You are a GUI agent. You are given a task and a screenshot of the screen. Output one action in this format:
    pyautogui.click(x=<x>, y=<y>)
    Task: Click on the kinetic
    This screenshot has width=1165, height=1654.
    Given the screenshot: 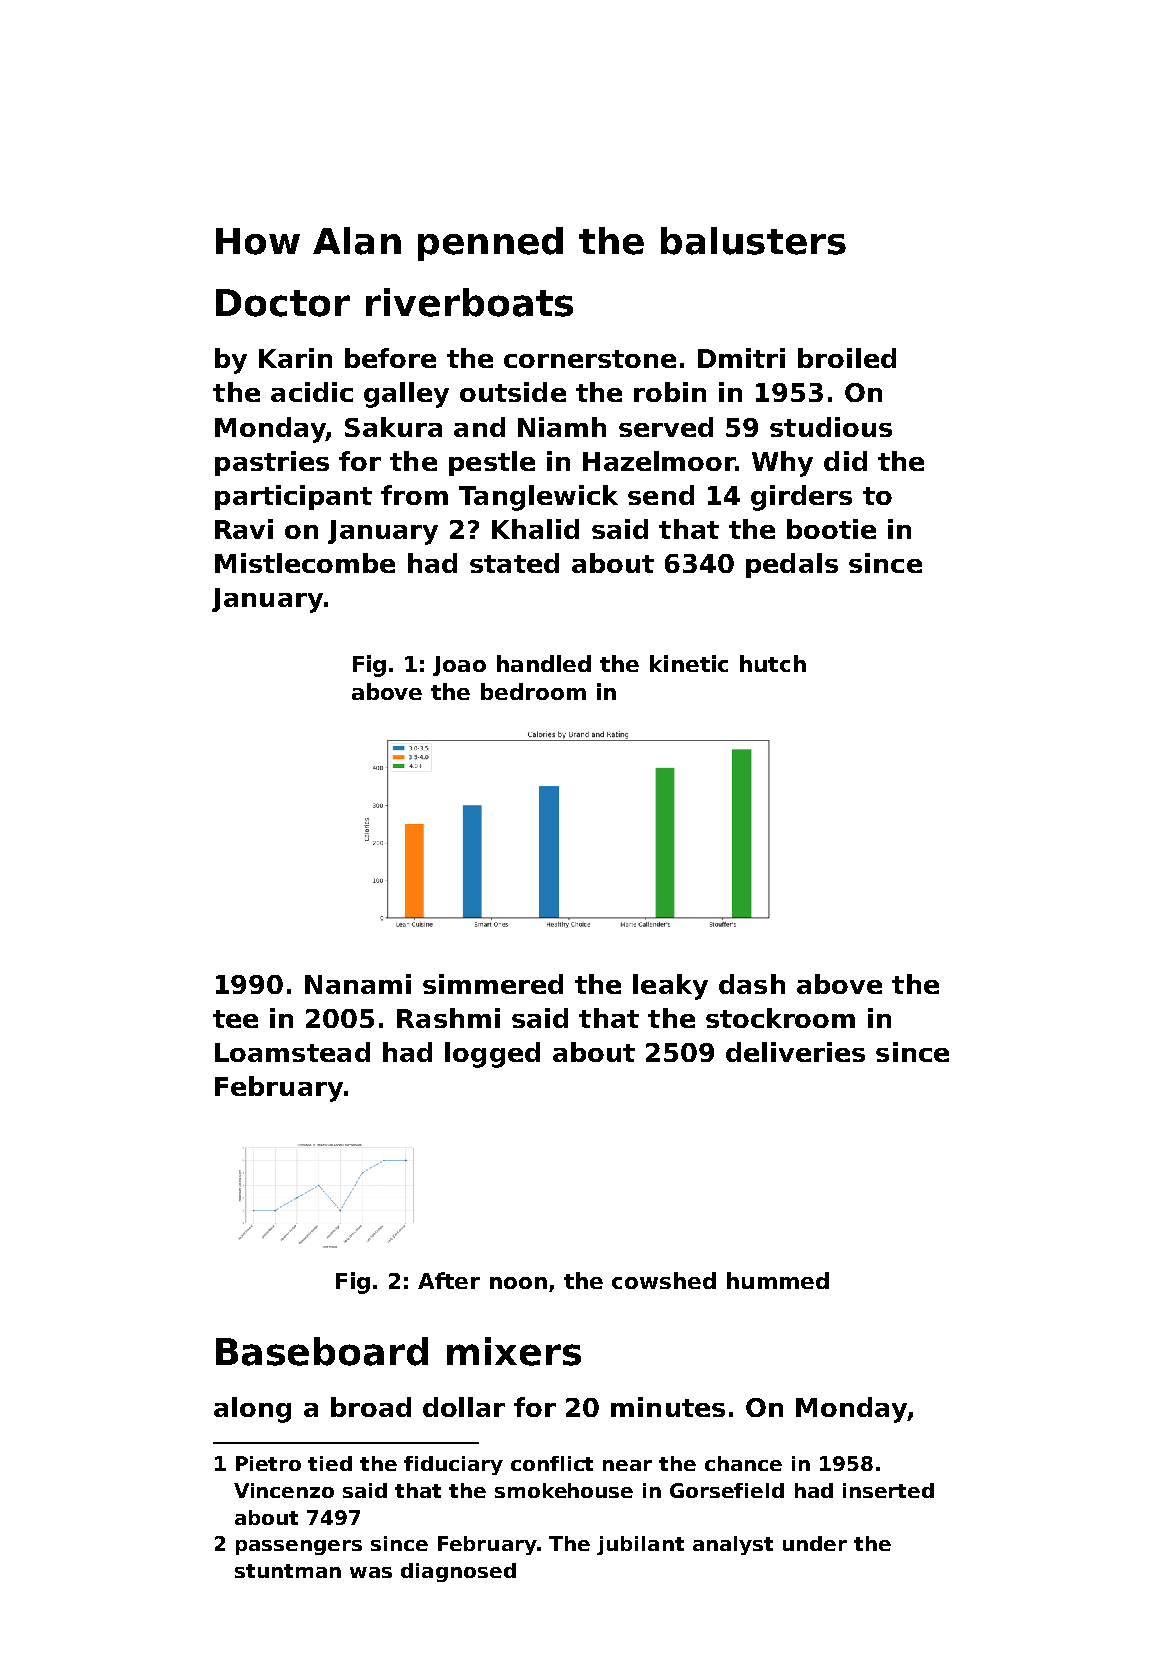 What is the action you would take?
    pyautogui.click(x=689, y=663)
